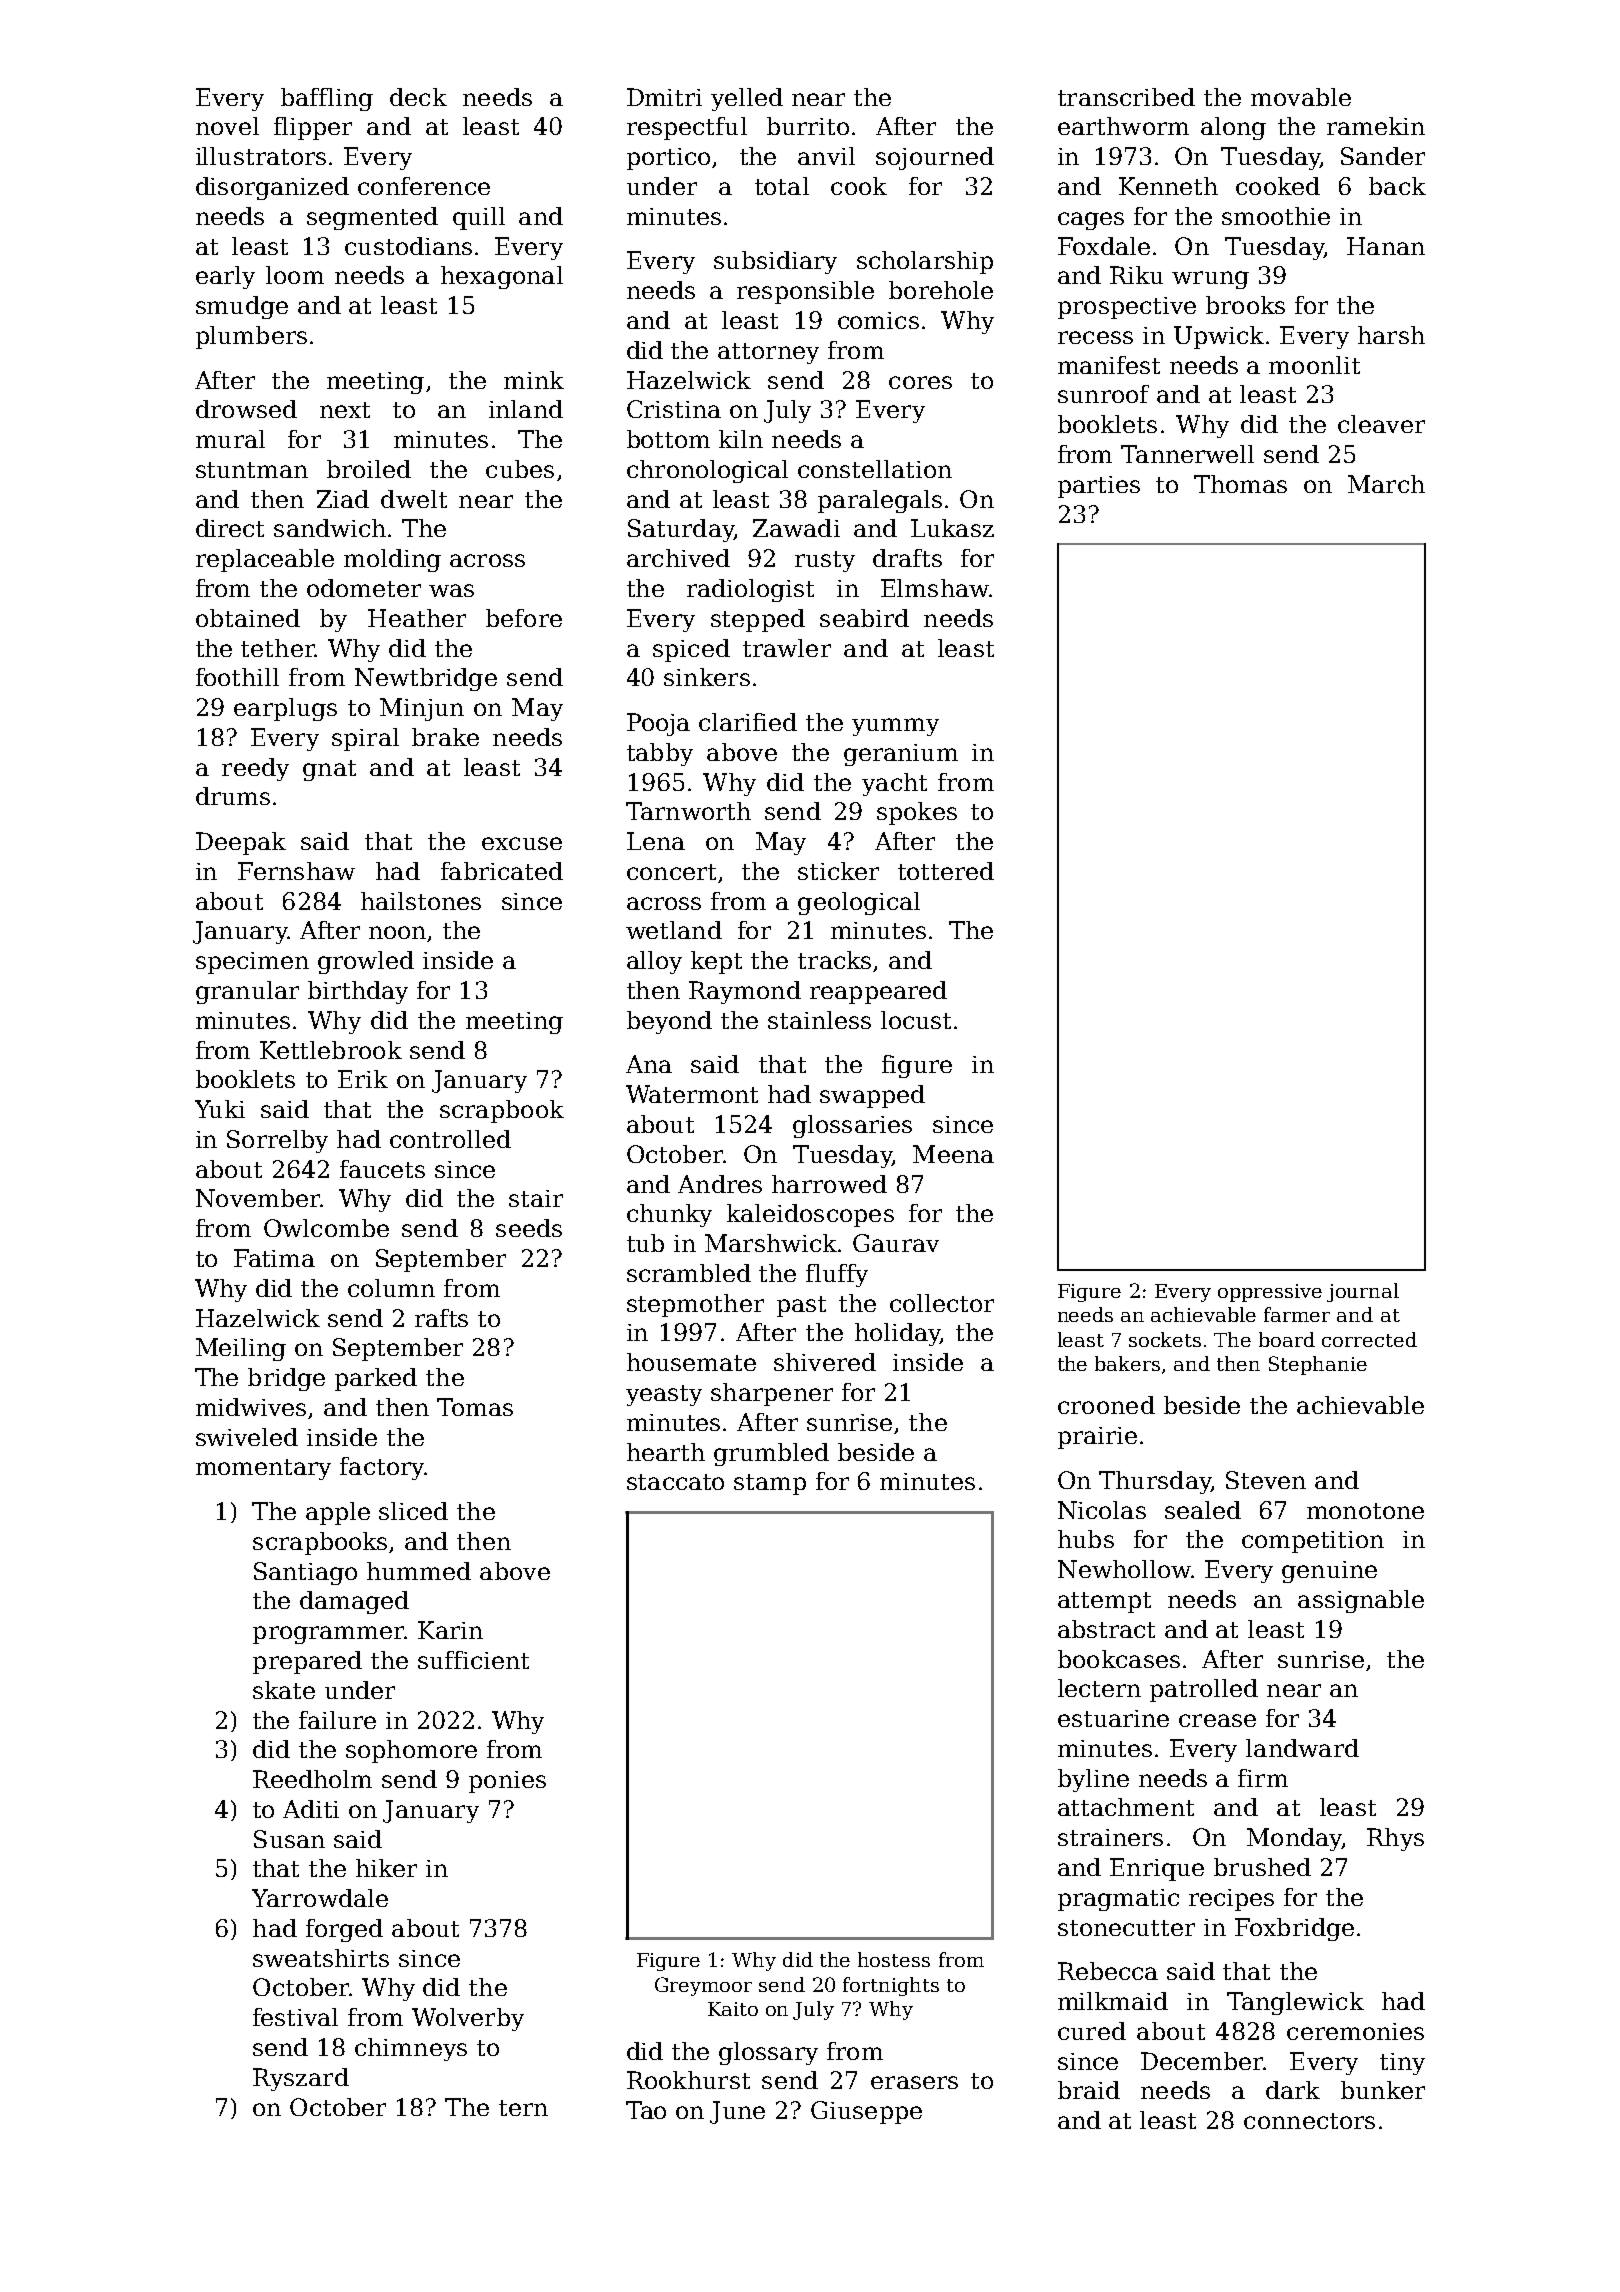  I want to click on programmer, so click(329, 1635).
